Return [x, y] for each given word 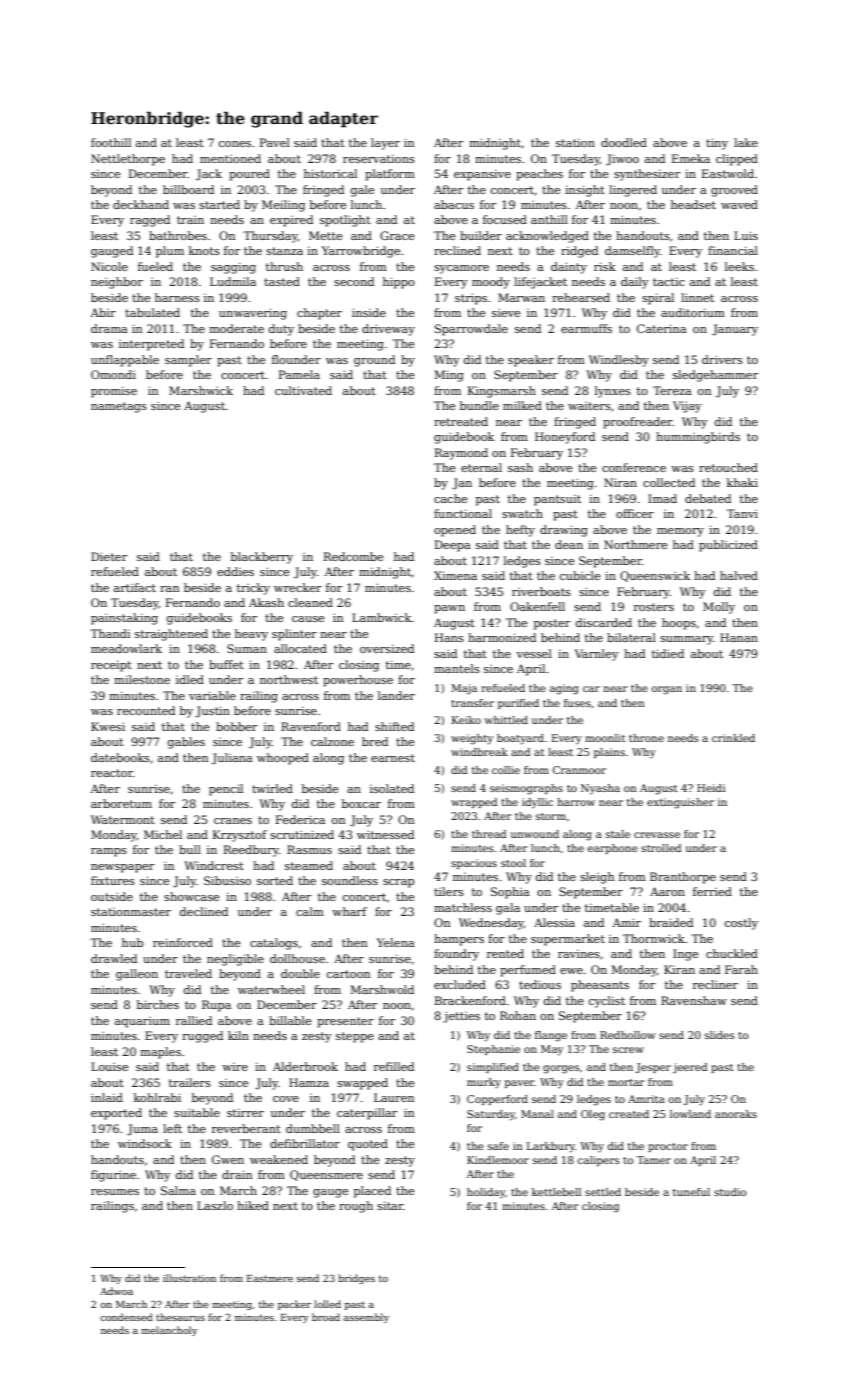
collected [669, 482]
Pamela [299, 374]
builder [481, 235]
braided [671, 922]
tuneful [691, 1192]
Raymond [461, 454]
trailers [190, 1082]
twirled [272, 788]
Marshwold [382, 989]
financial [733, 250]
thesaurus [180, 1317]
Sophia [510, 893]
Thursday [270, 237]
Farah [741, 969]
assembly [366, 1318]
